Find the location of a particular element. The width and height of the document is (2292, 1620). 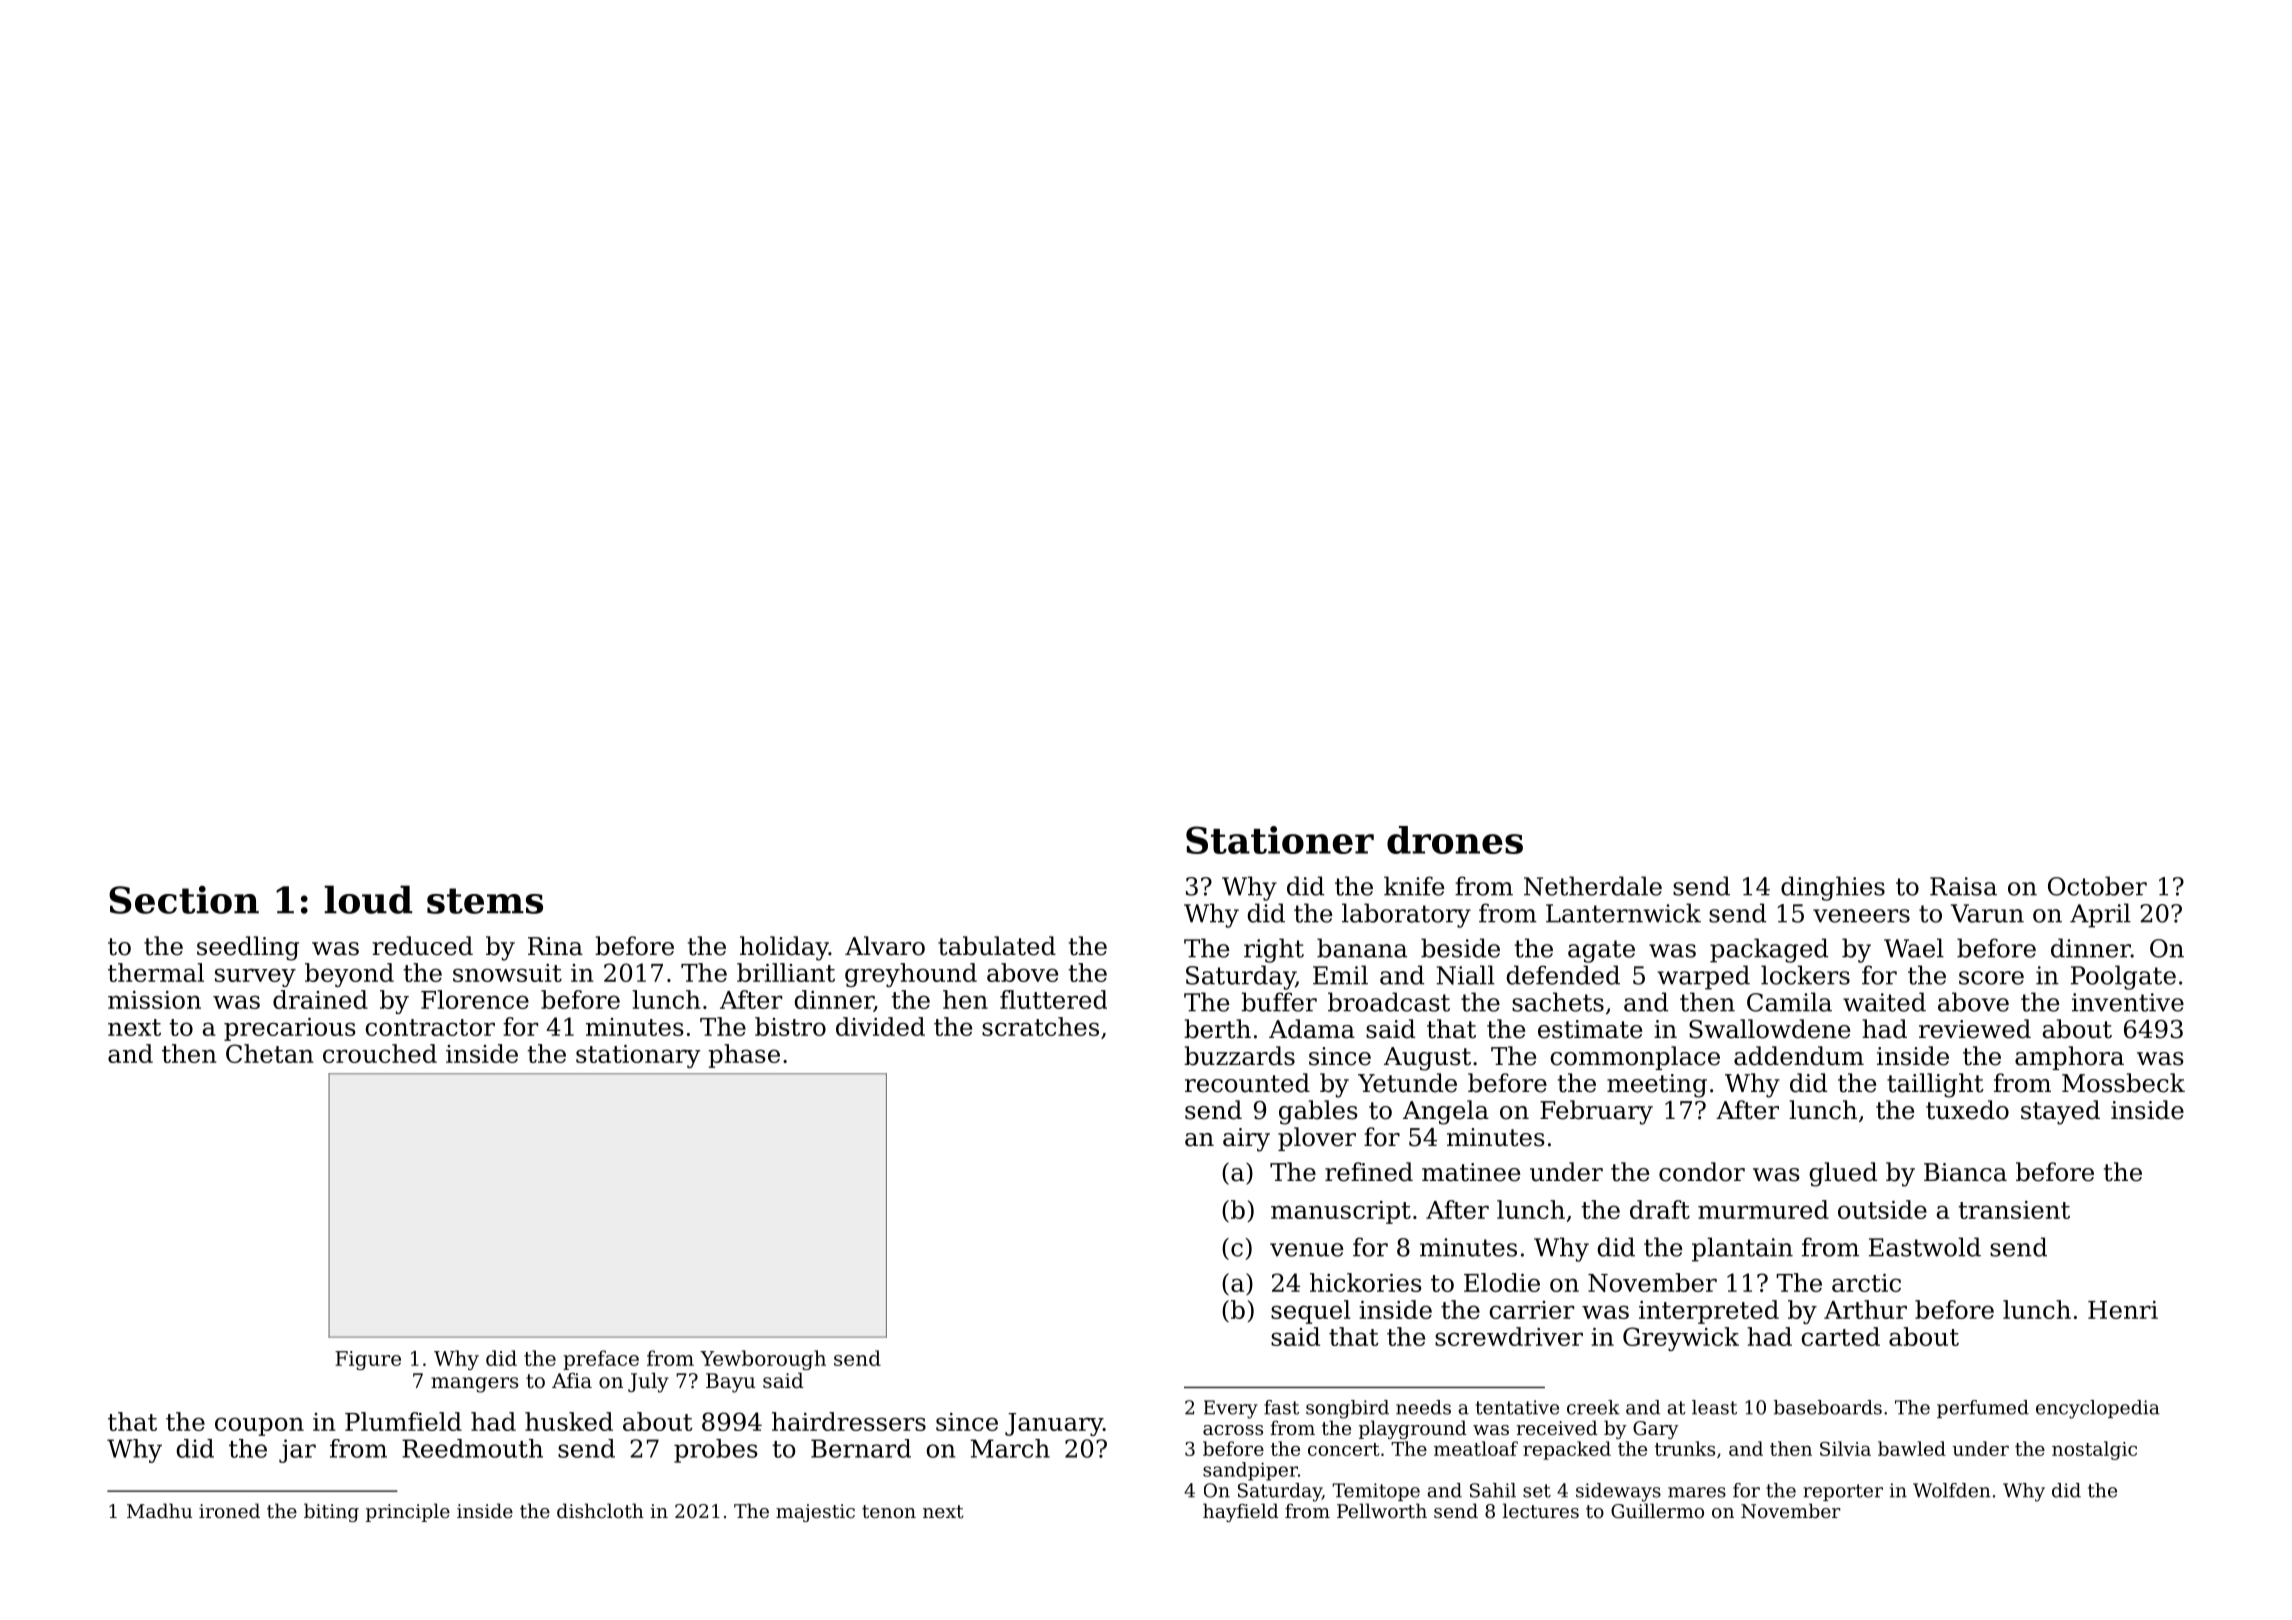

loud is located at coordinates (368, 899).
